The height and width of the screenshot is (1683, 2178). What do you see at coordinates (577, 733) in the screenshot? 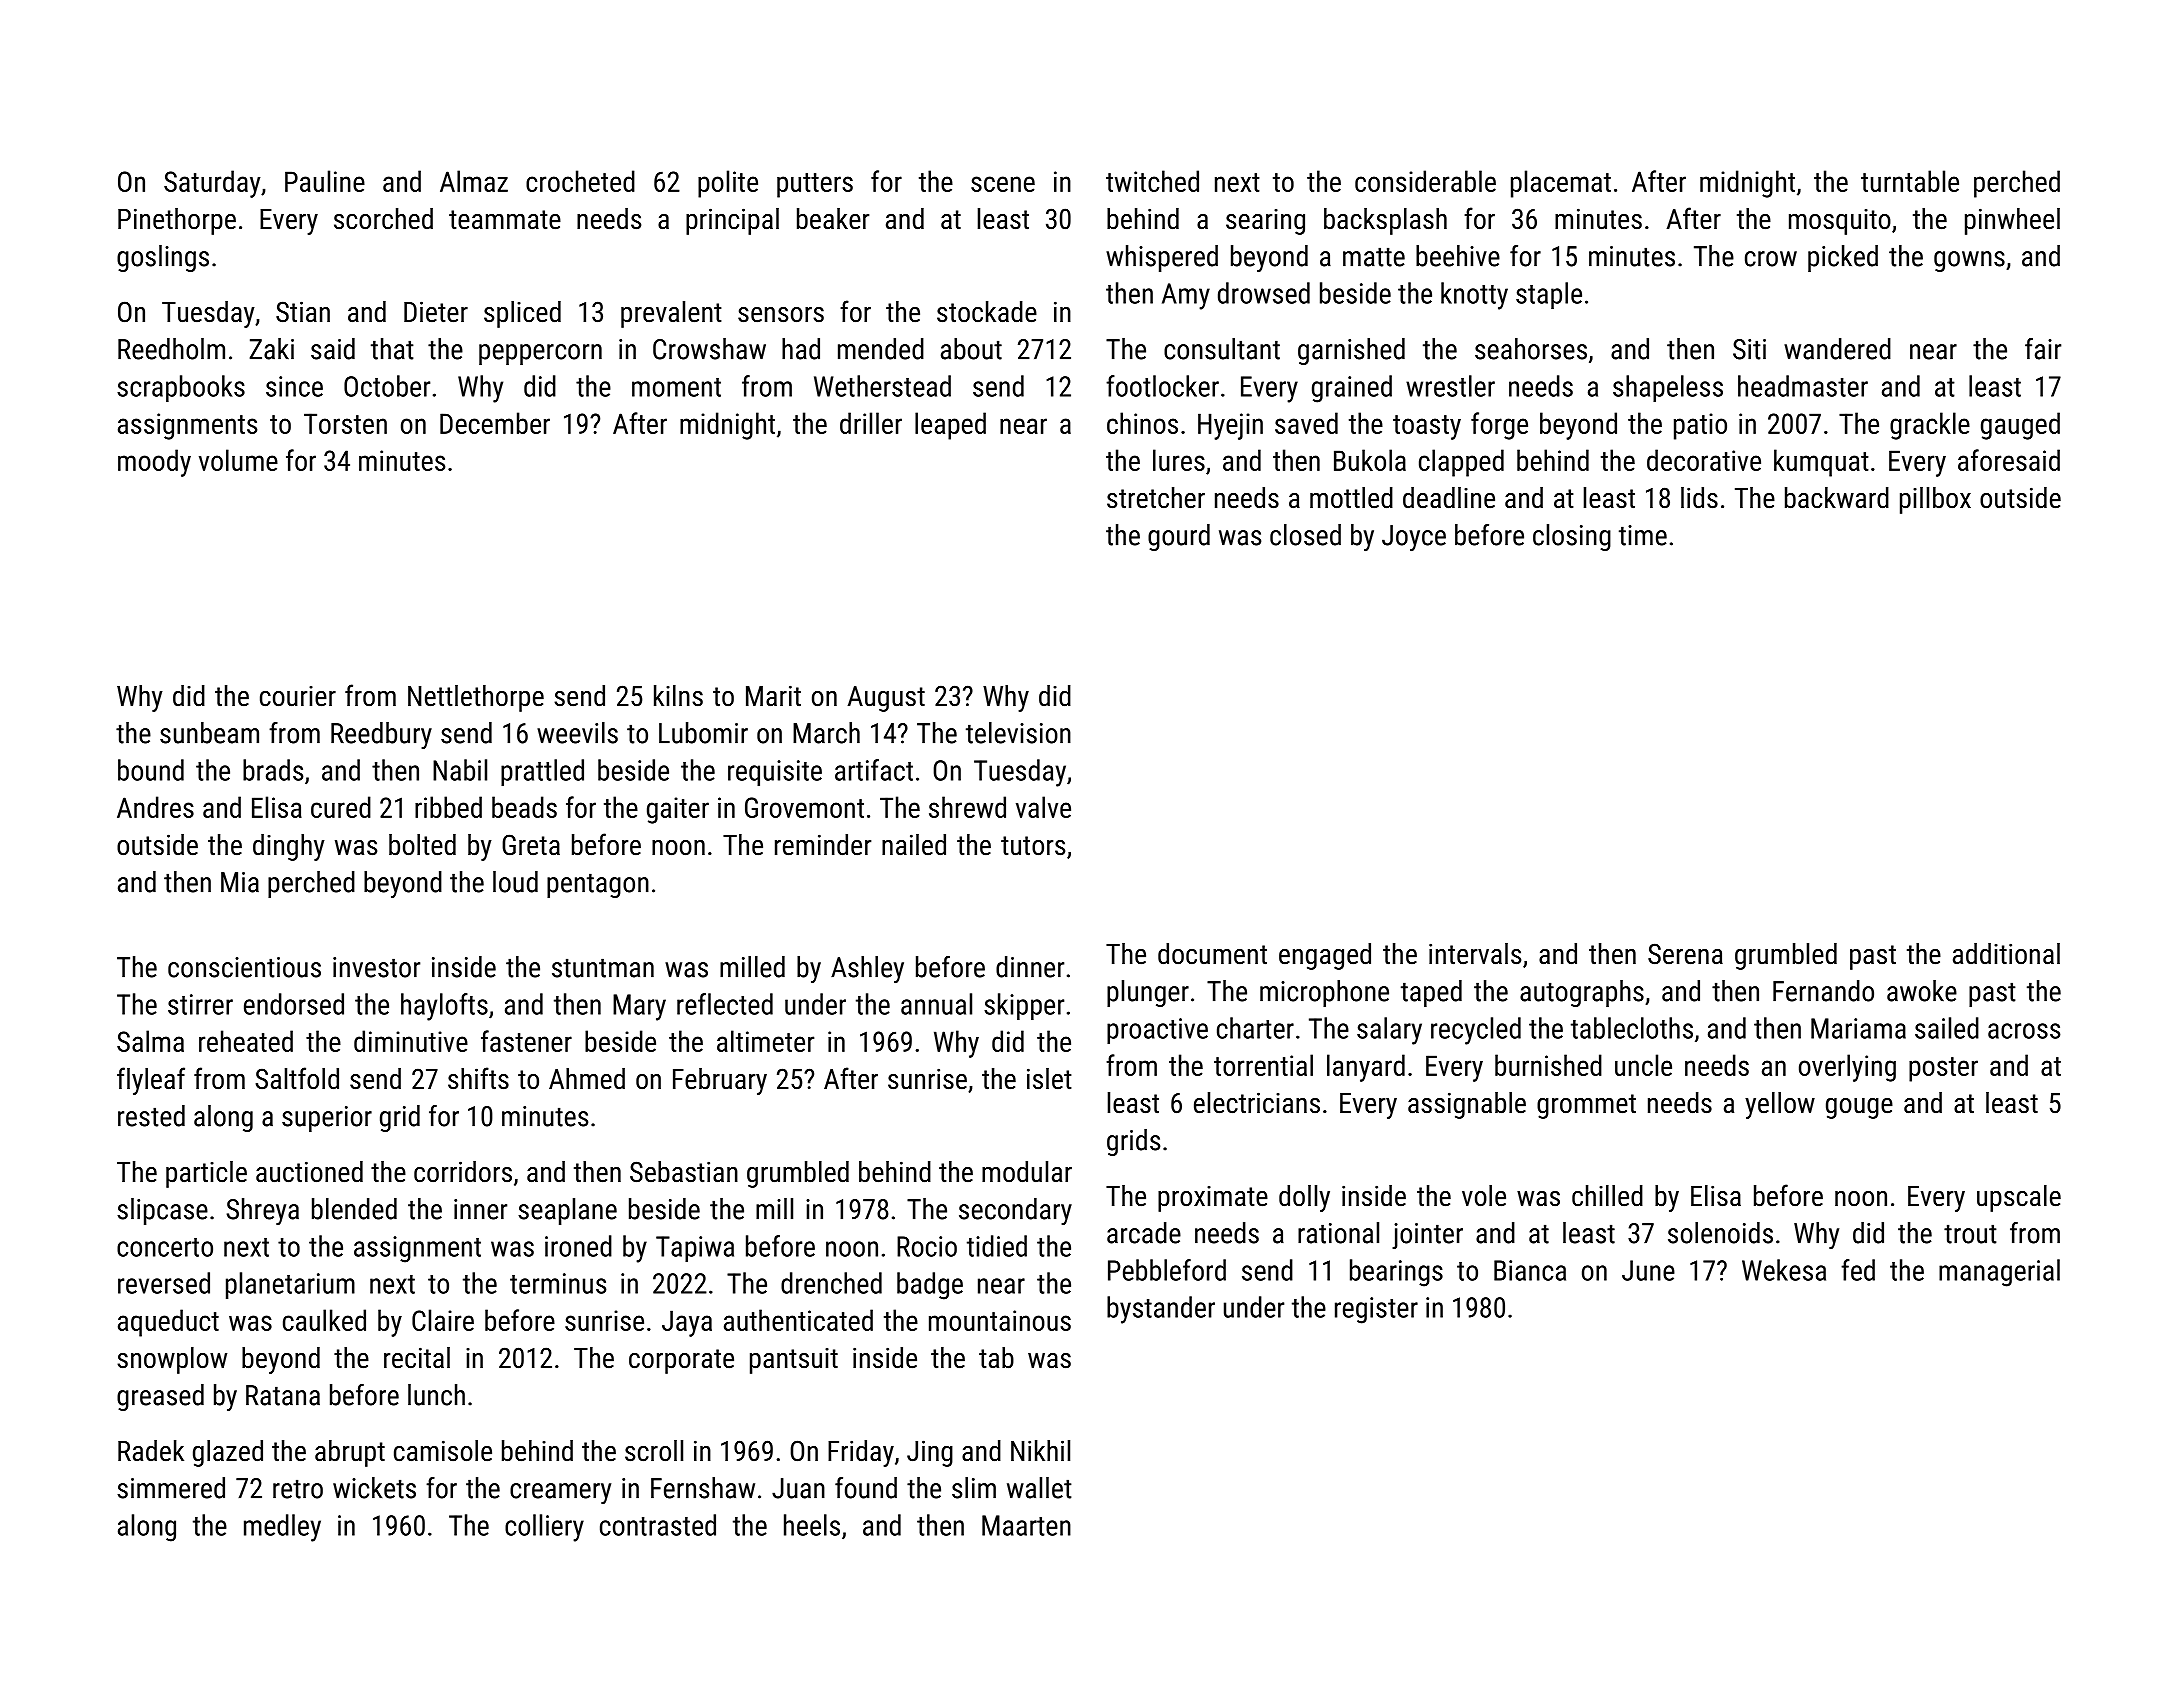
I see `weevils` at bounding box center [577, 733].
